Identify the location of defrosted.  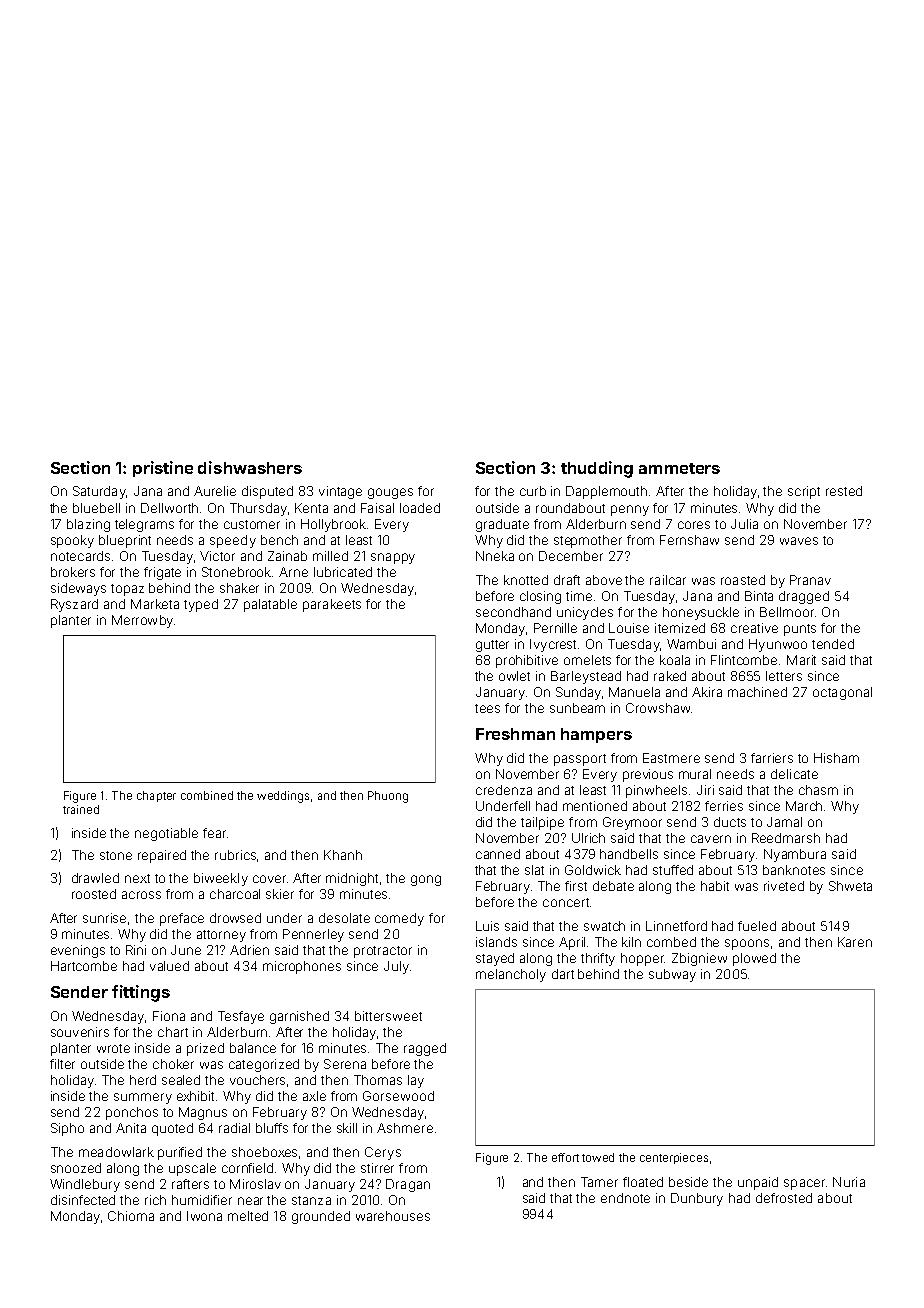
(784, 1198).
